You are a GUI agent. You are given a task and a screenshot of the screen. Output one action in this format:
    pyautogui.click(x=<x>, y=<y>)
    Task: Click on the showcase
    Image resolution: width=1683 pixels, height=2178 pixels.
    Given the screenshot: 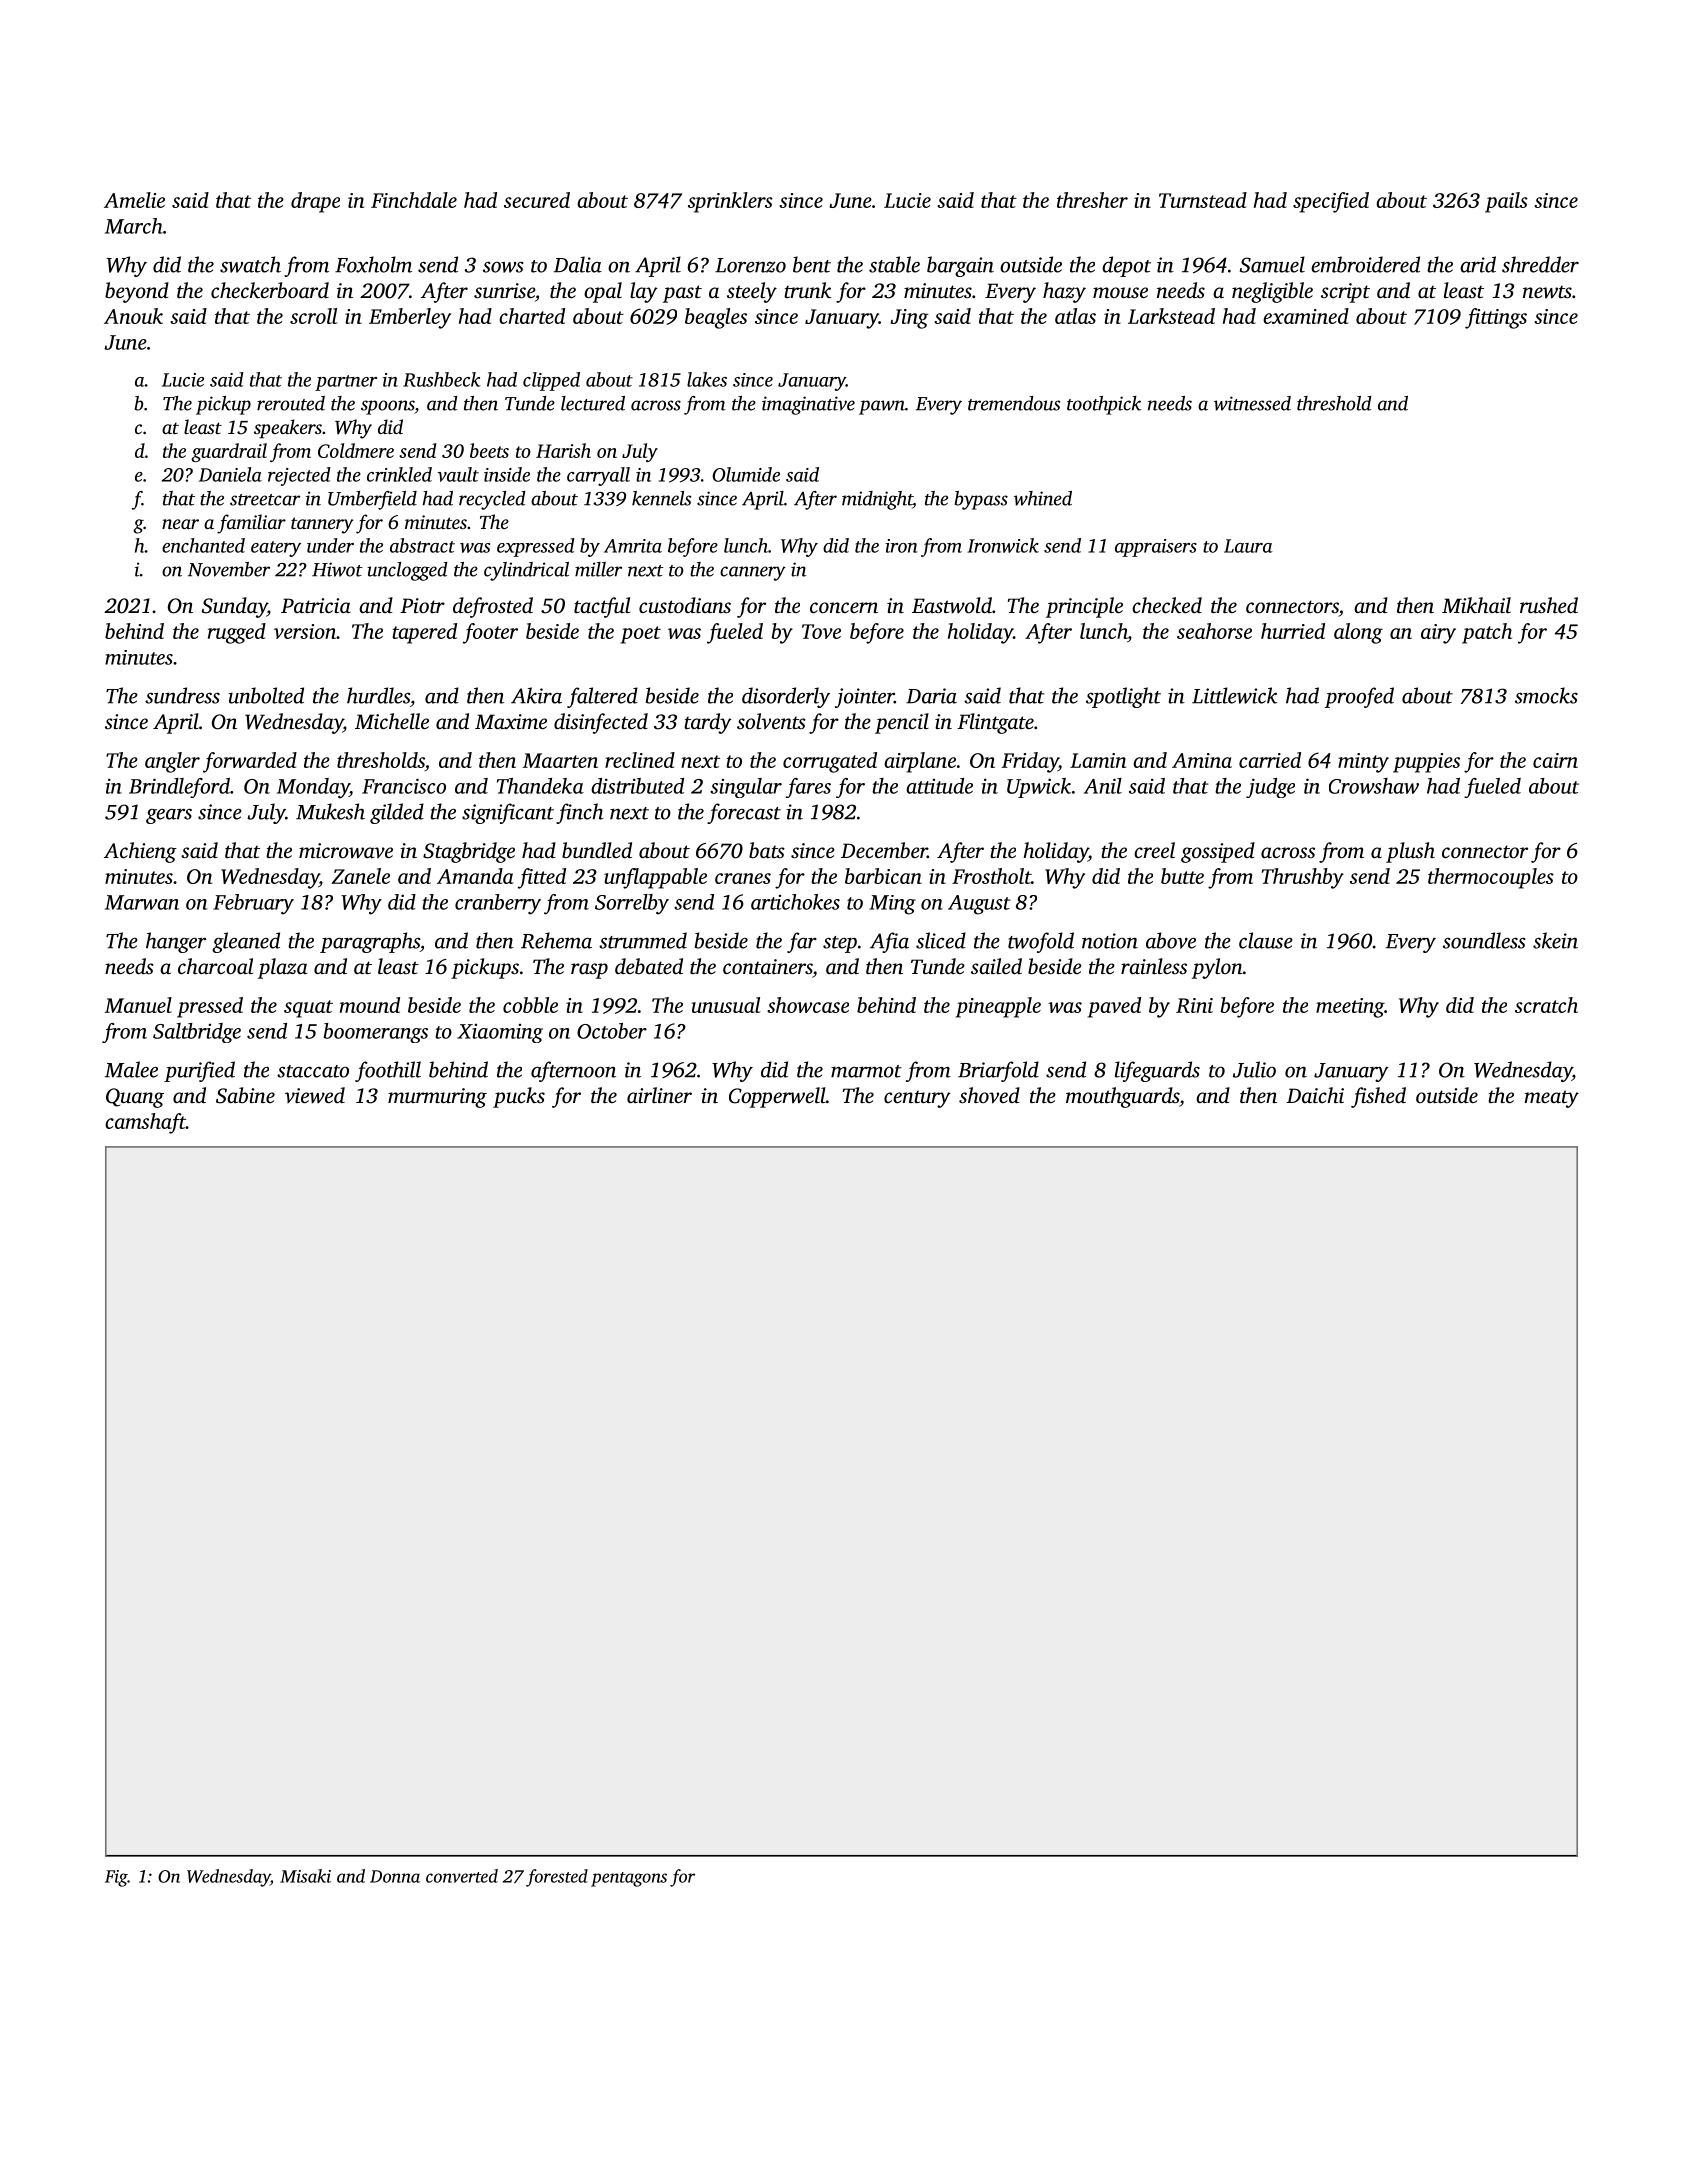 What is the action you would take?
    pyautogui.click(x=808, y=1005)
